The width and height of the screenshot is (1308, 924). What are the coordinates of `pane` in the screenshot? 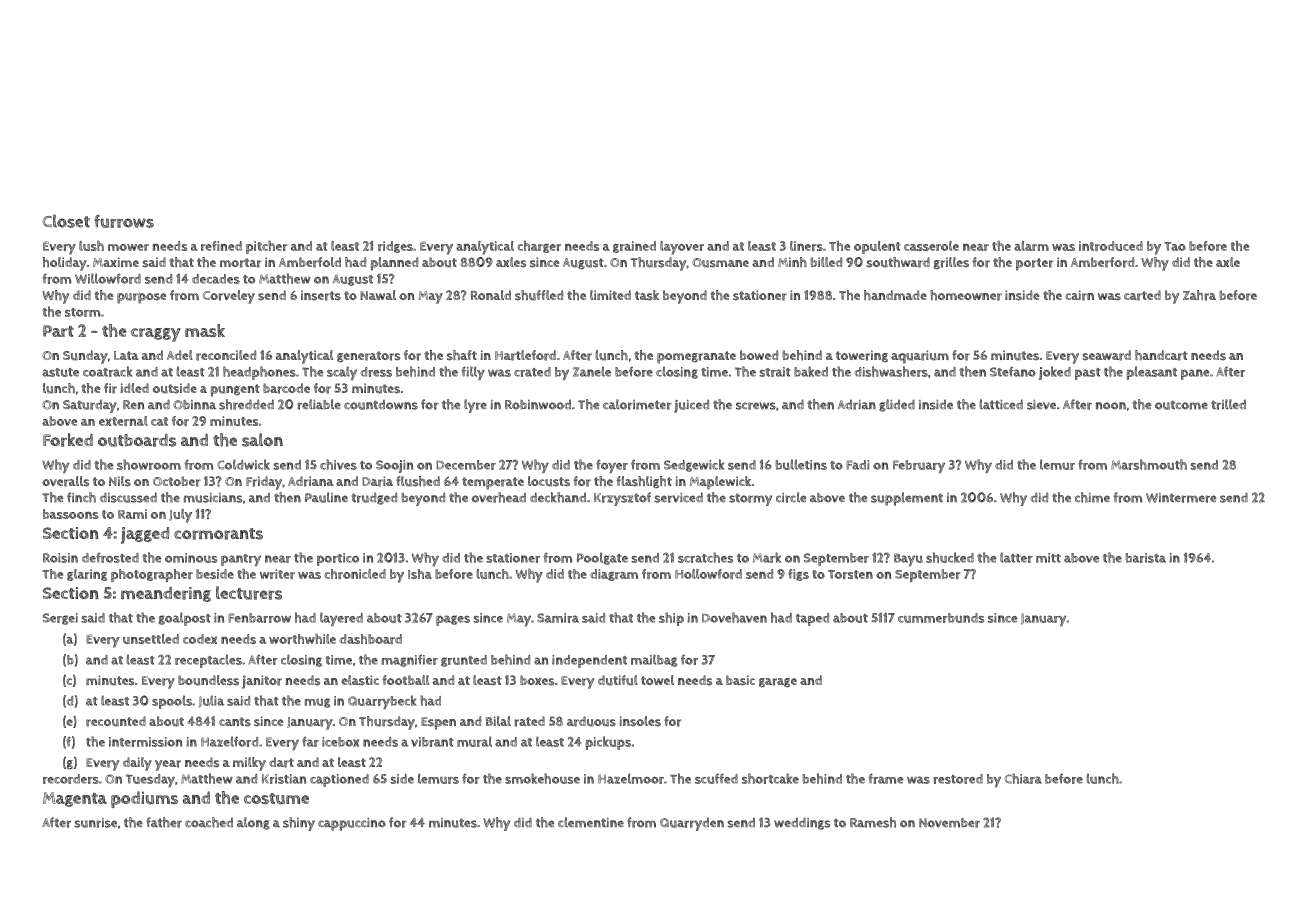 It's located at (1195, 374).
